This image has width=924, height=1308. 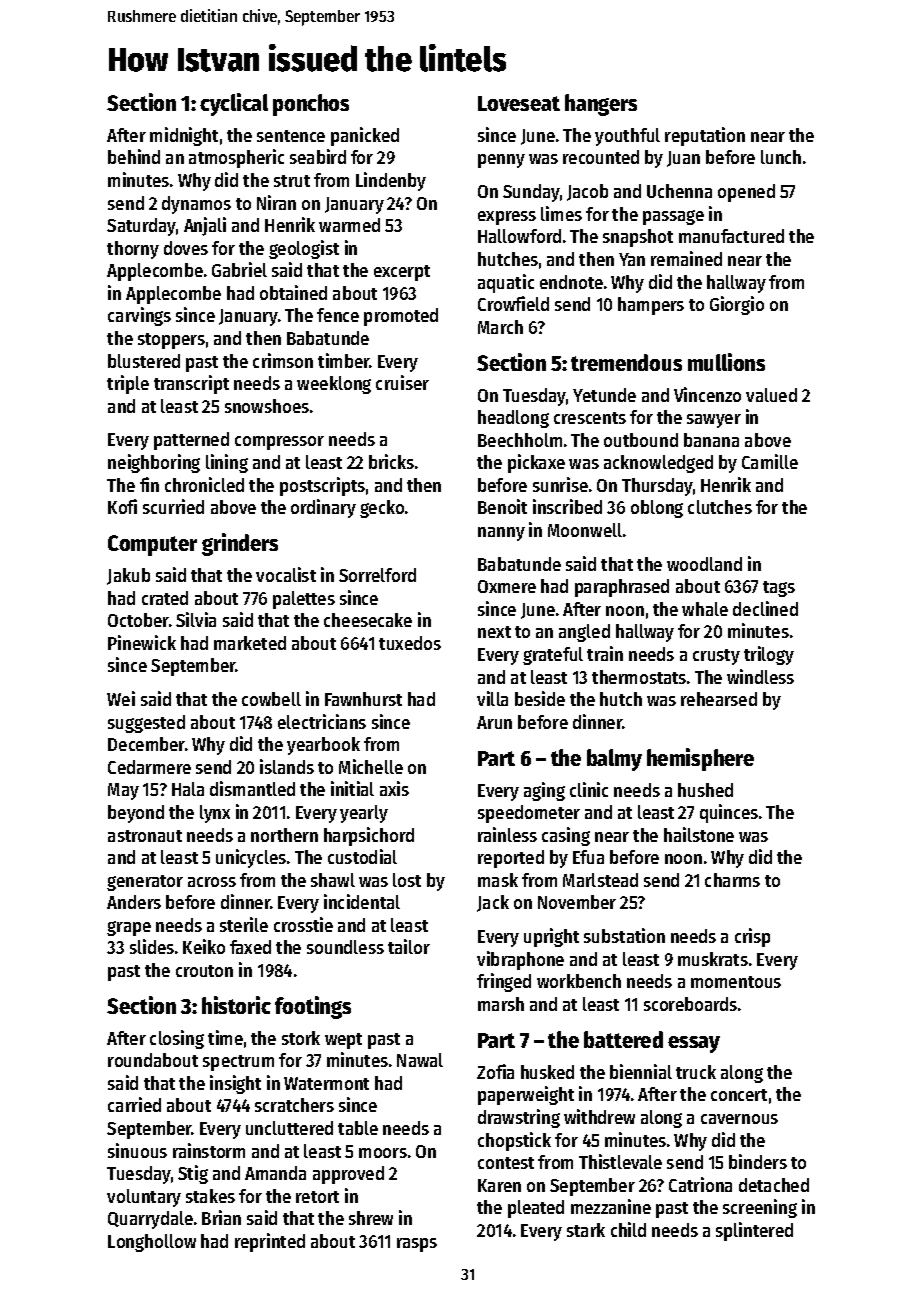 I want to click on gecko, so click(x=382, y=509).
